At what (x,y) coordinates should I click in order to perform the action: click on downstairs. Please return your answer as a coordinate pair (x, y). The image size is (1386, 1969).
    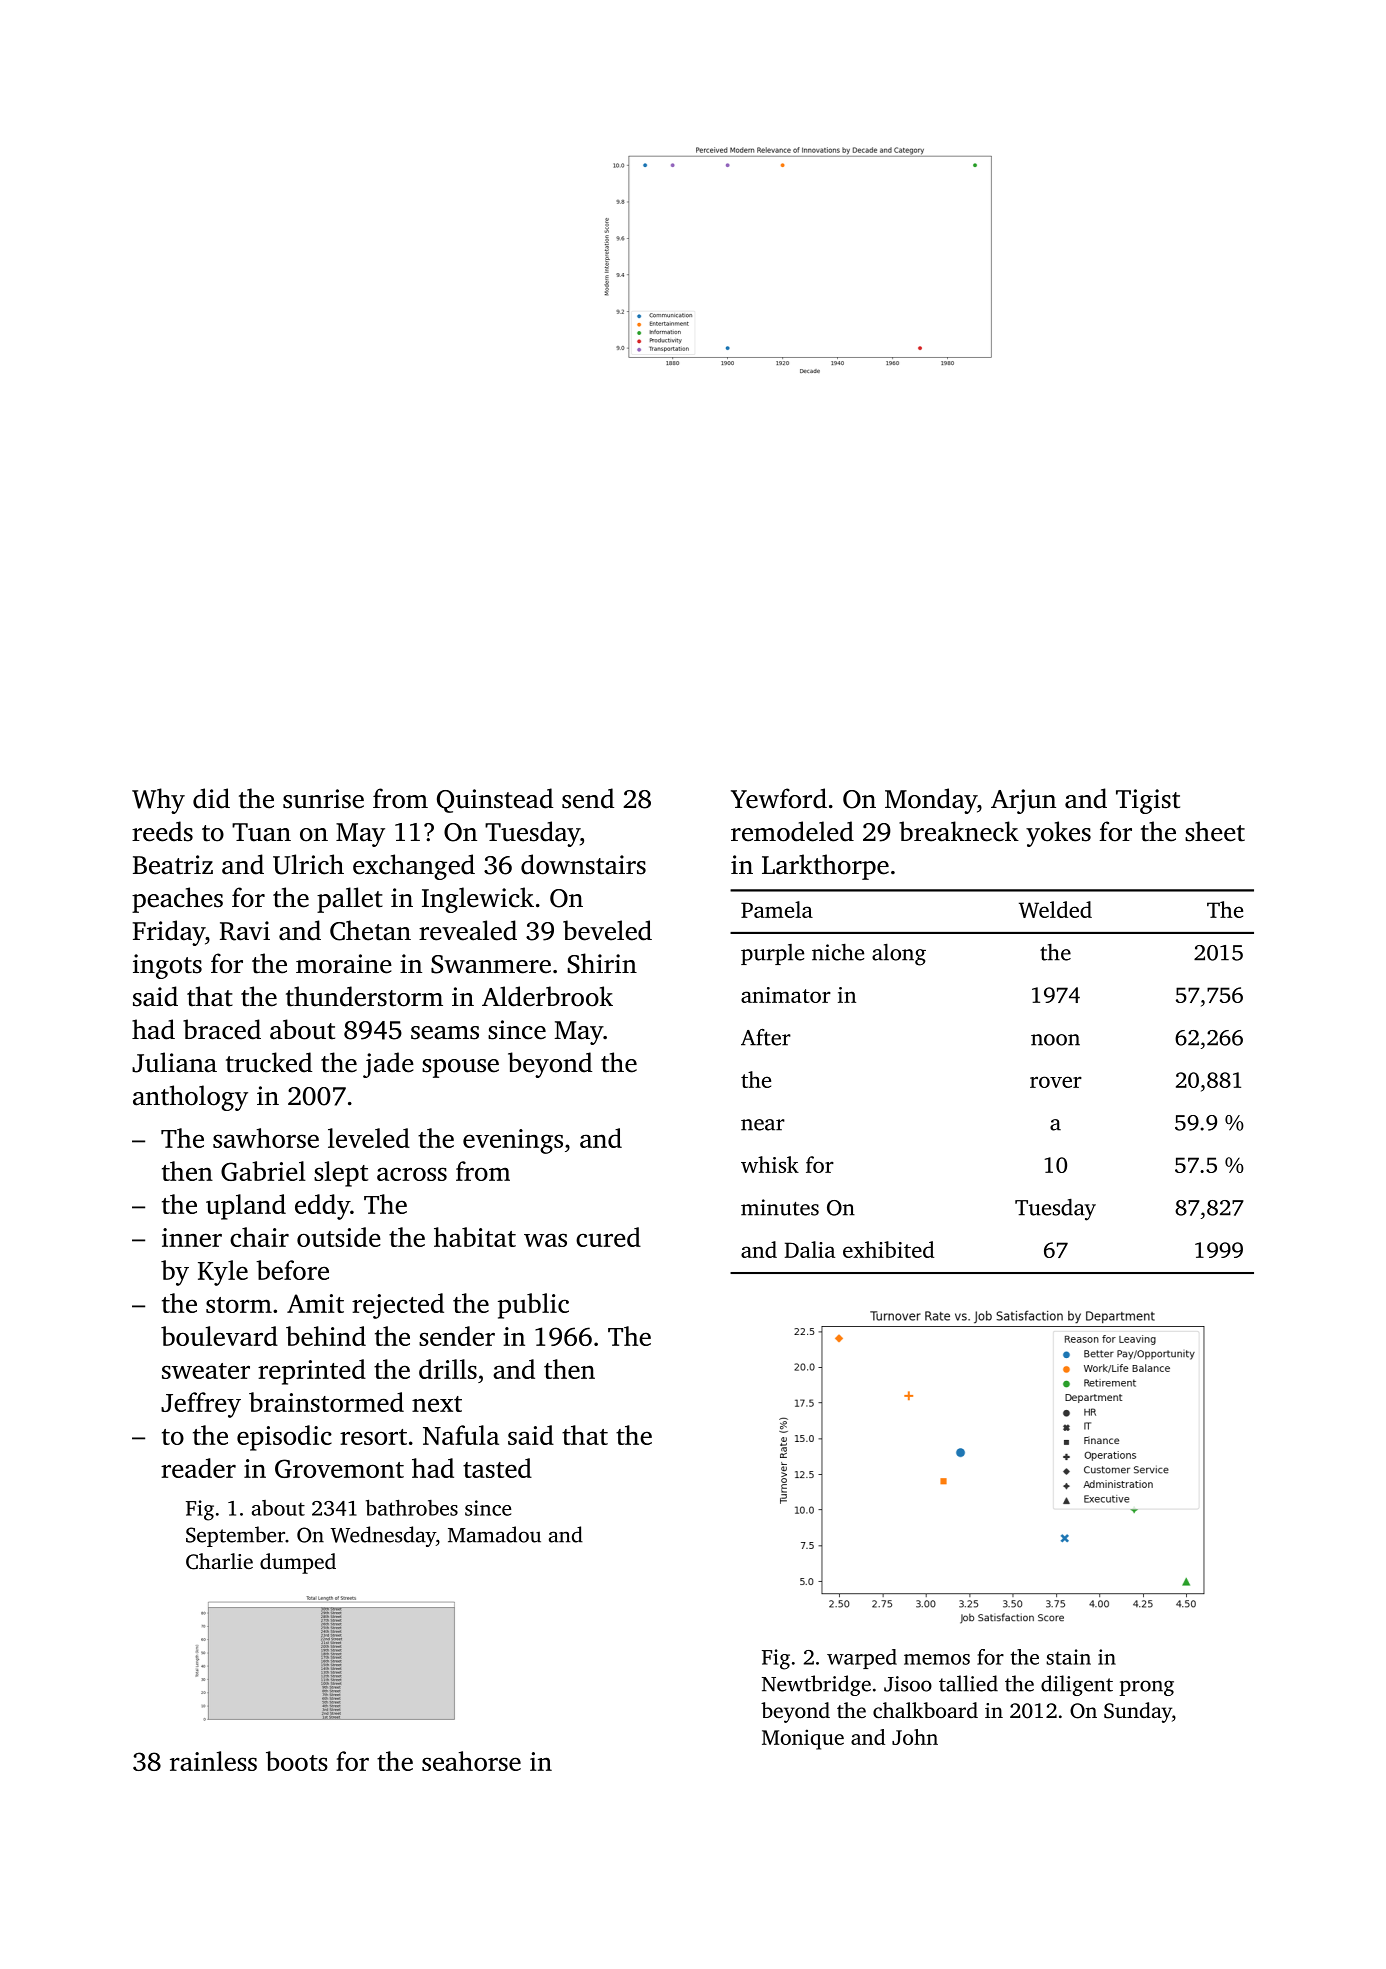
    Looking at the image, I should click on (583, 864).
